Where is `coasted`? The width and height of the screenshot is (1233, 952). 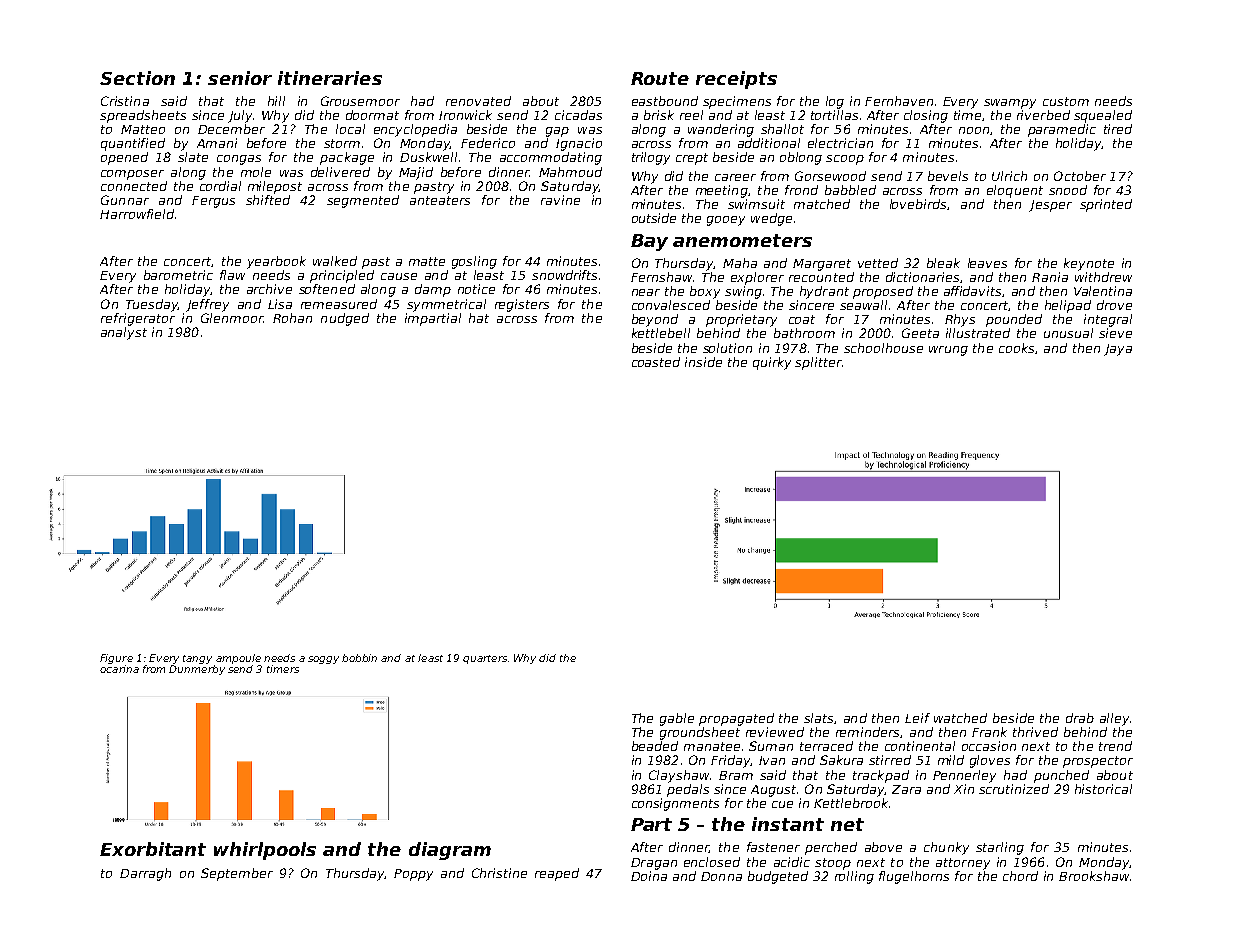
coasted is located at coordinates (656, 362).
